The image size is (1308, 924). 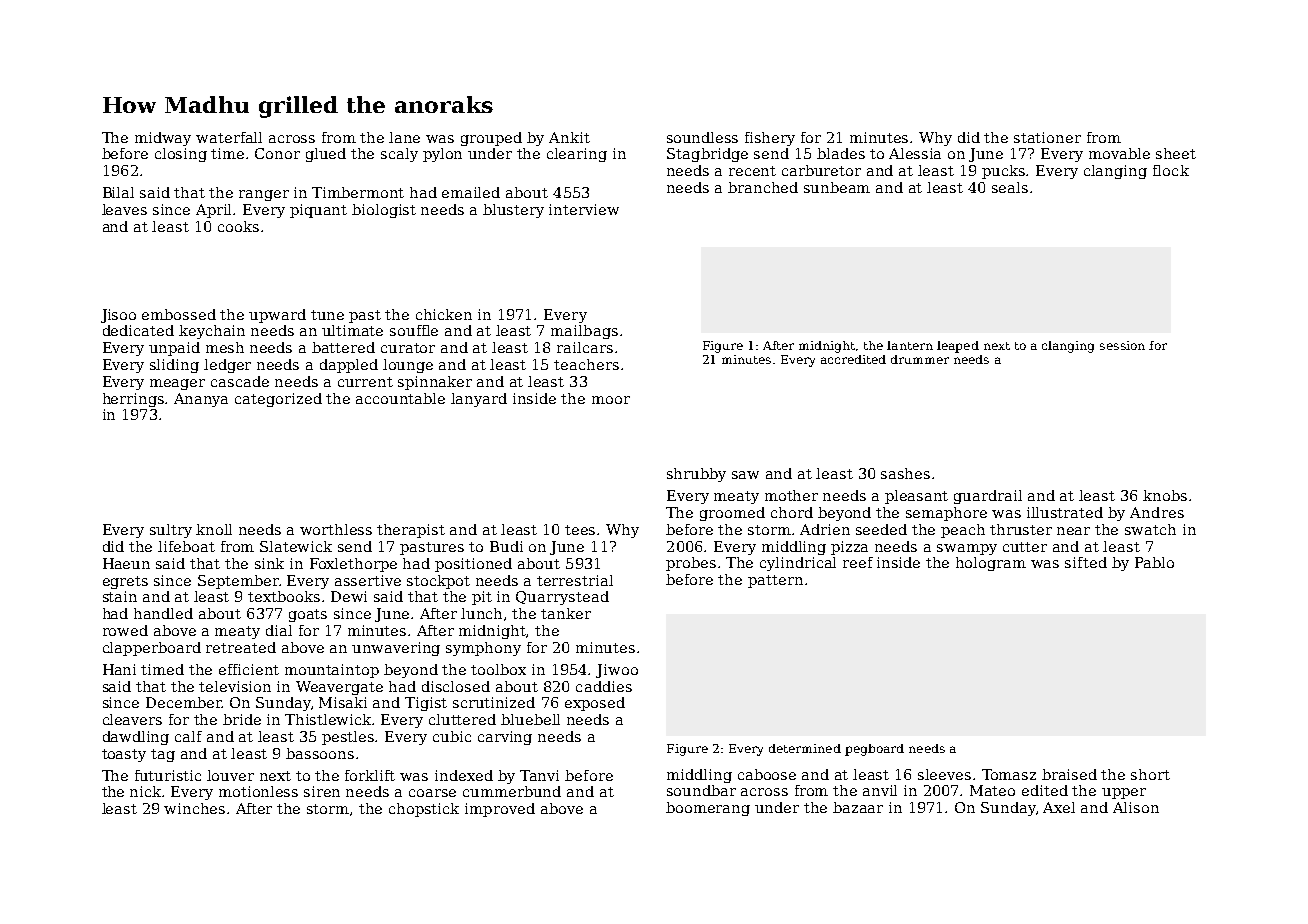 What do you see at coordinates (320, 753) in the page?
I see `bassoons` at bounding box center [320, 753].
